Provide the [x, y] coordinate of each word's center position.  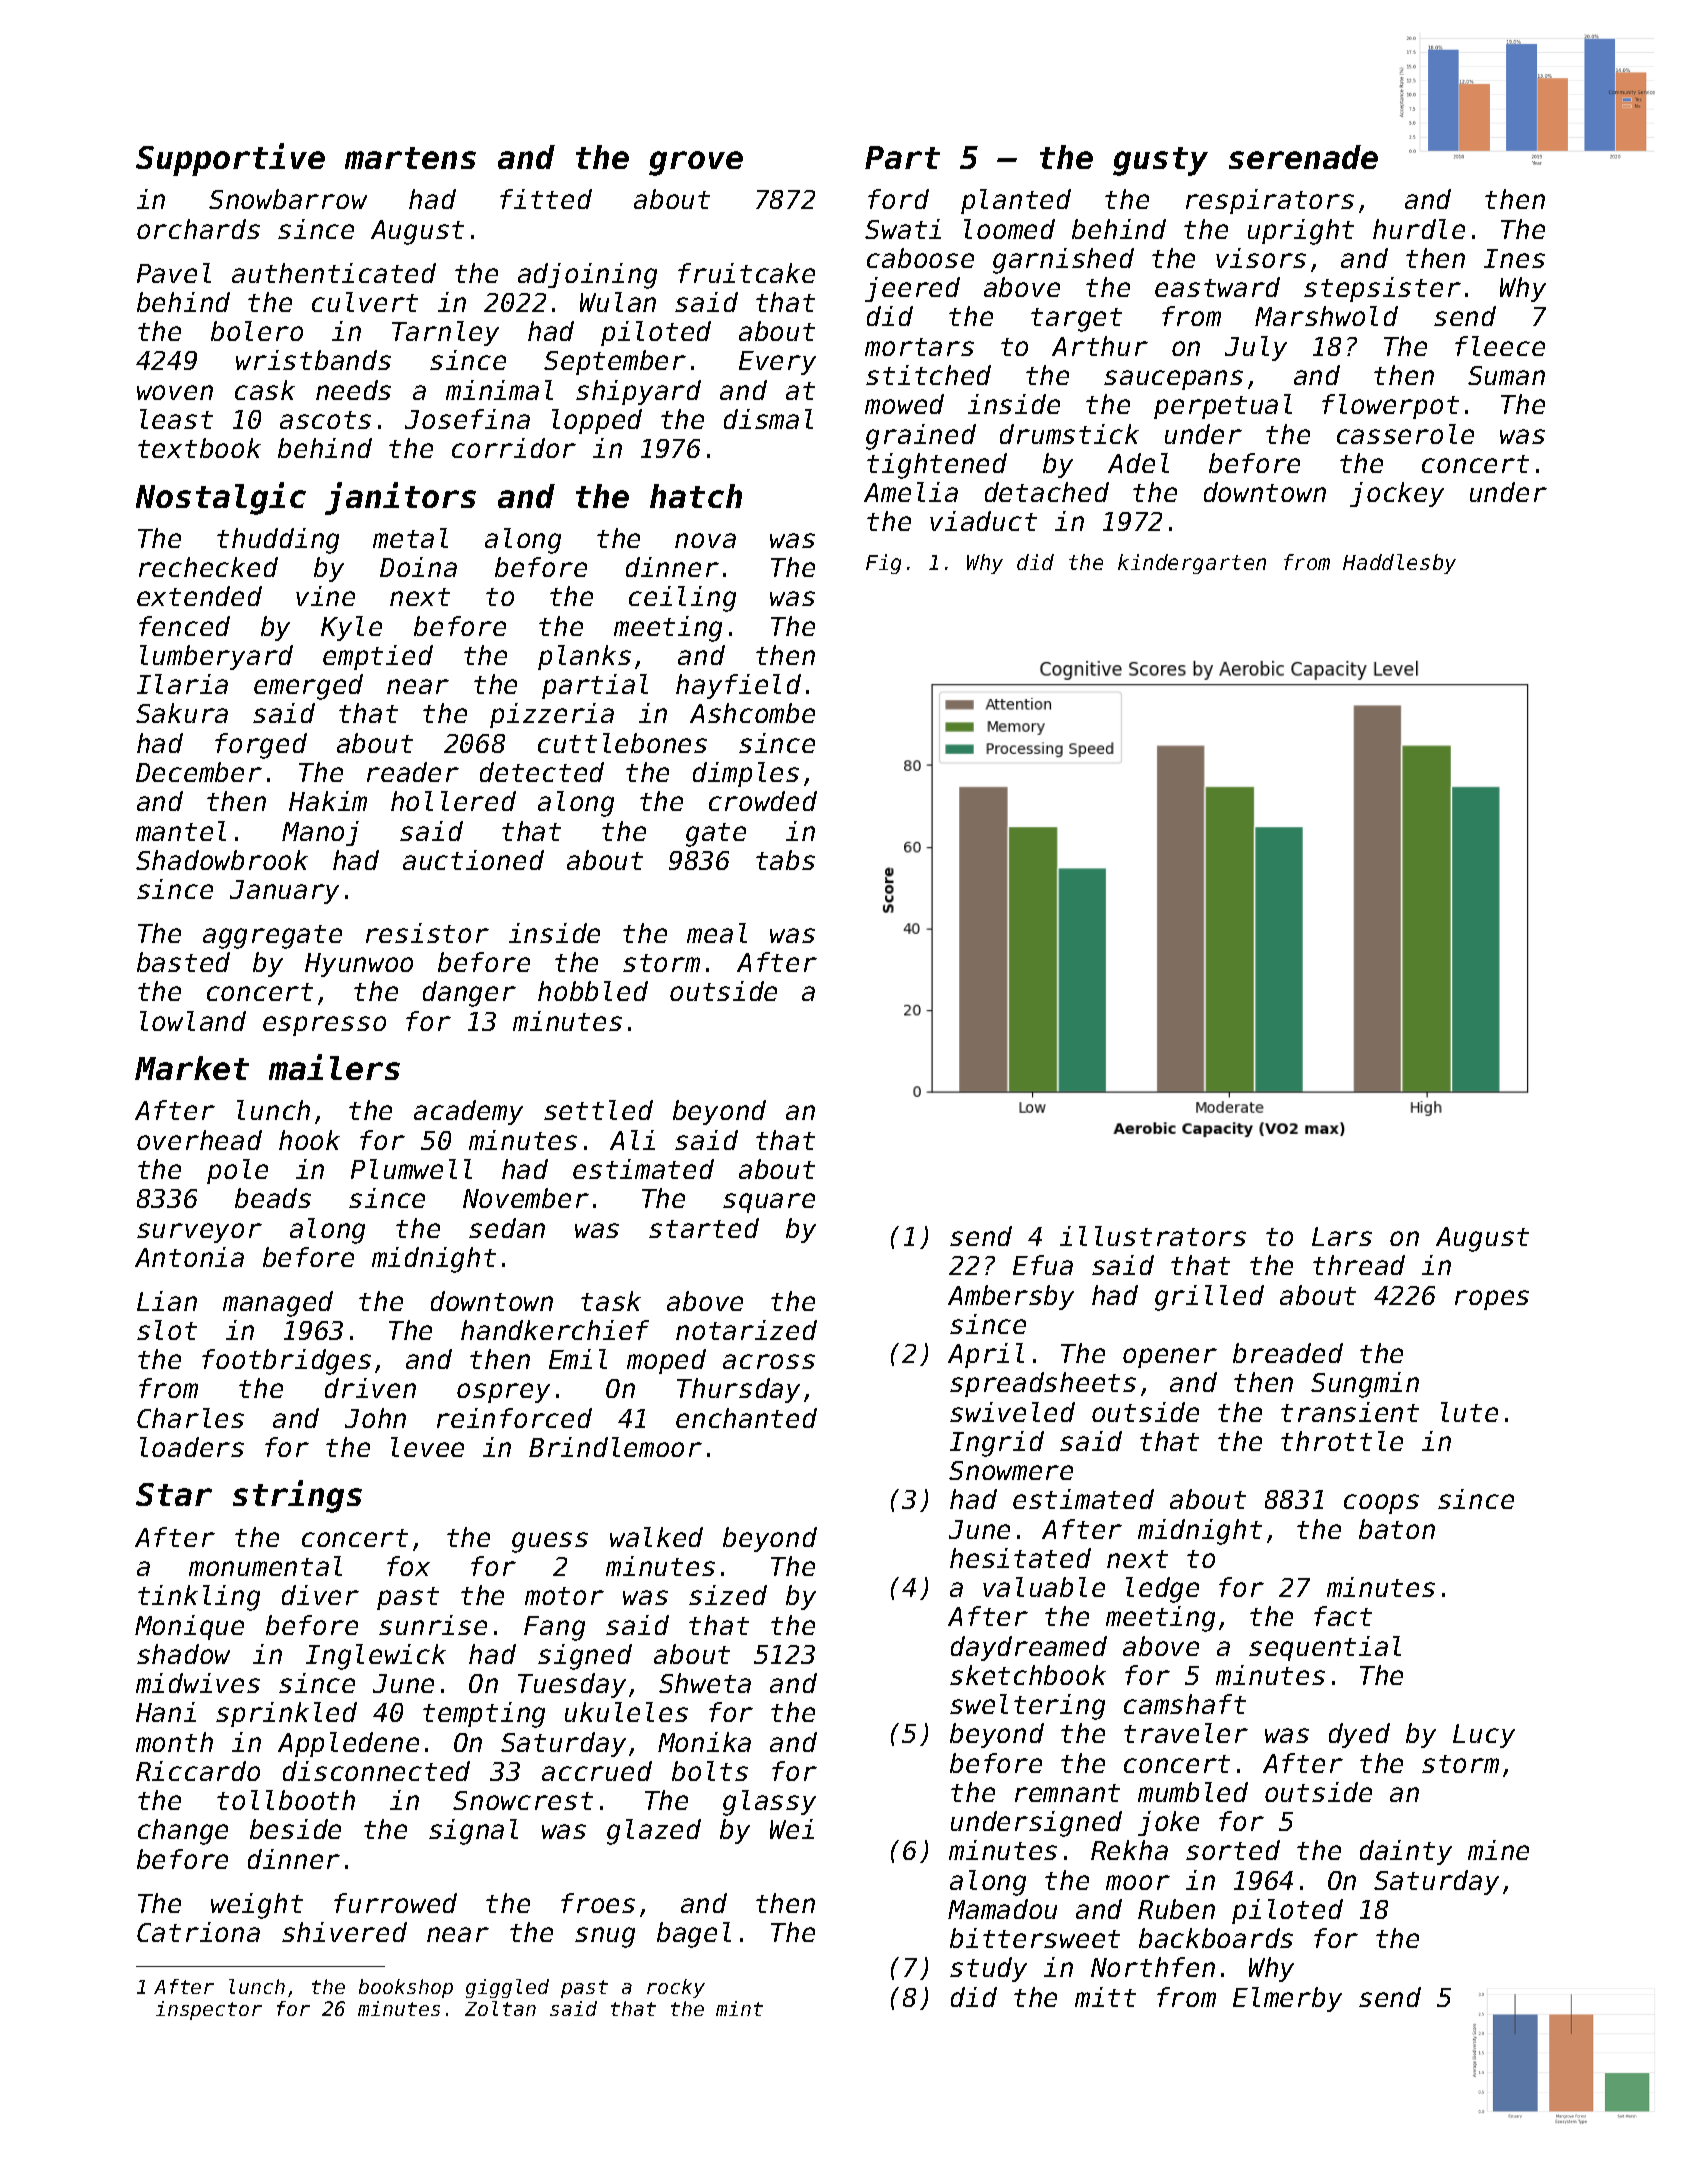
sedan [507, 1228]
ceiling [682, 599]
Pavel [174, 273]
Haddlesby [1399, 564]
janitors [400, 498]
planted [1016, 201]
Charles [190, 1418]
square [769, 1203]
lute [1469, 1412]
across [769, 1361]
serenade [1303, 157]
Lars [1342, 1236]
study [988, 1969]
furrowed [395, 1903]
